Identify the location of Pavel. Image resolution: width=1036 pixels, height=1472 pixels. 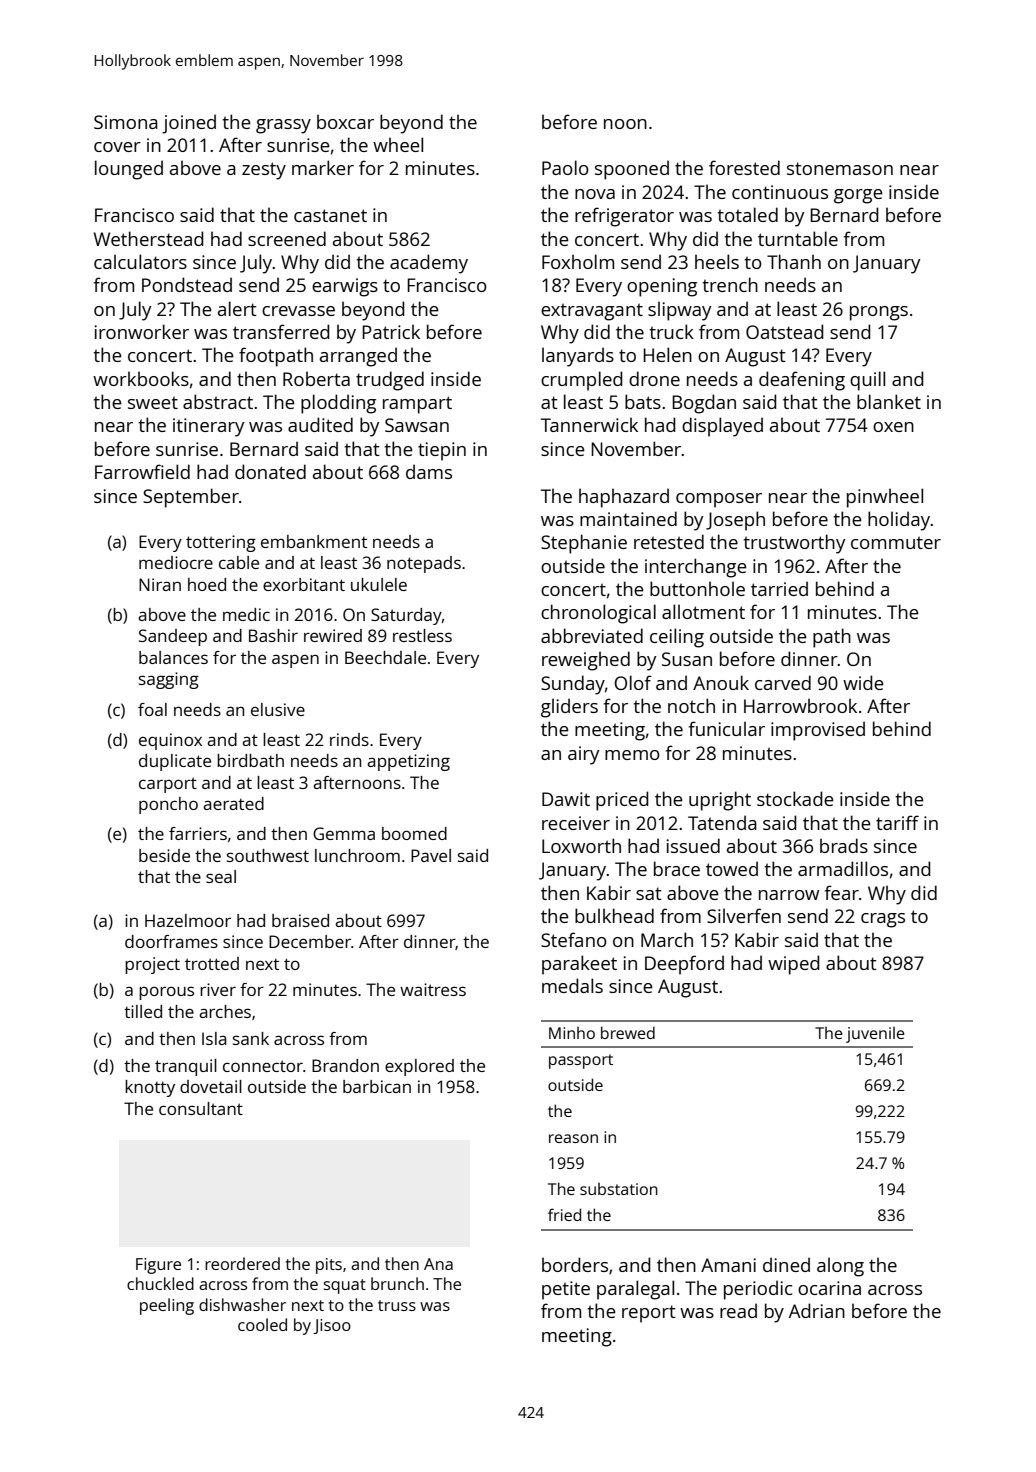
(431, 855).
